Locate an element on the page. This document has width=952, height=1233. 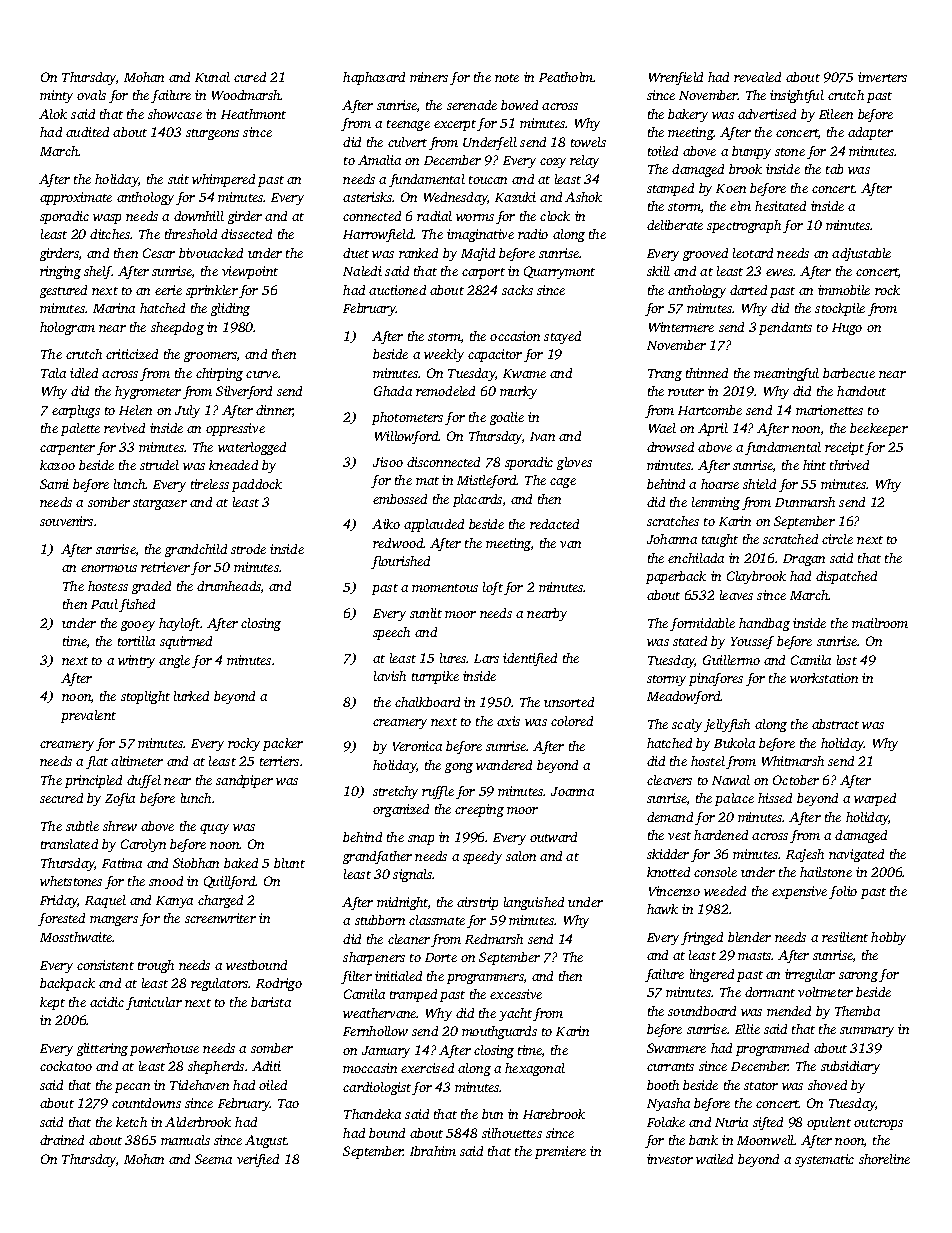
Seema is located at coordinates (213, 1159).
